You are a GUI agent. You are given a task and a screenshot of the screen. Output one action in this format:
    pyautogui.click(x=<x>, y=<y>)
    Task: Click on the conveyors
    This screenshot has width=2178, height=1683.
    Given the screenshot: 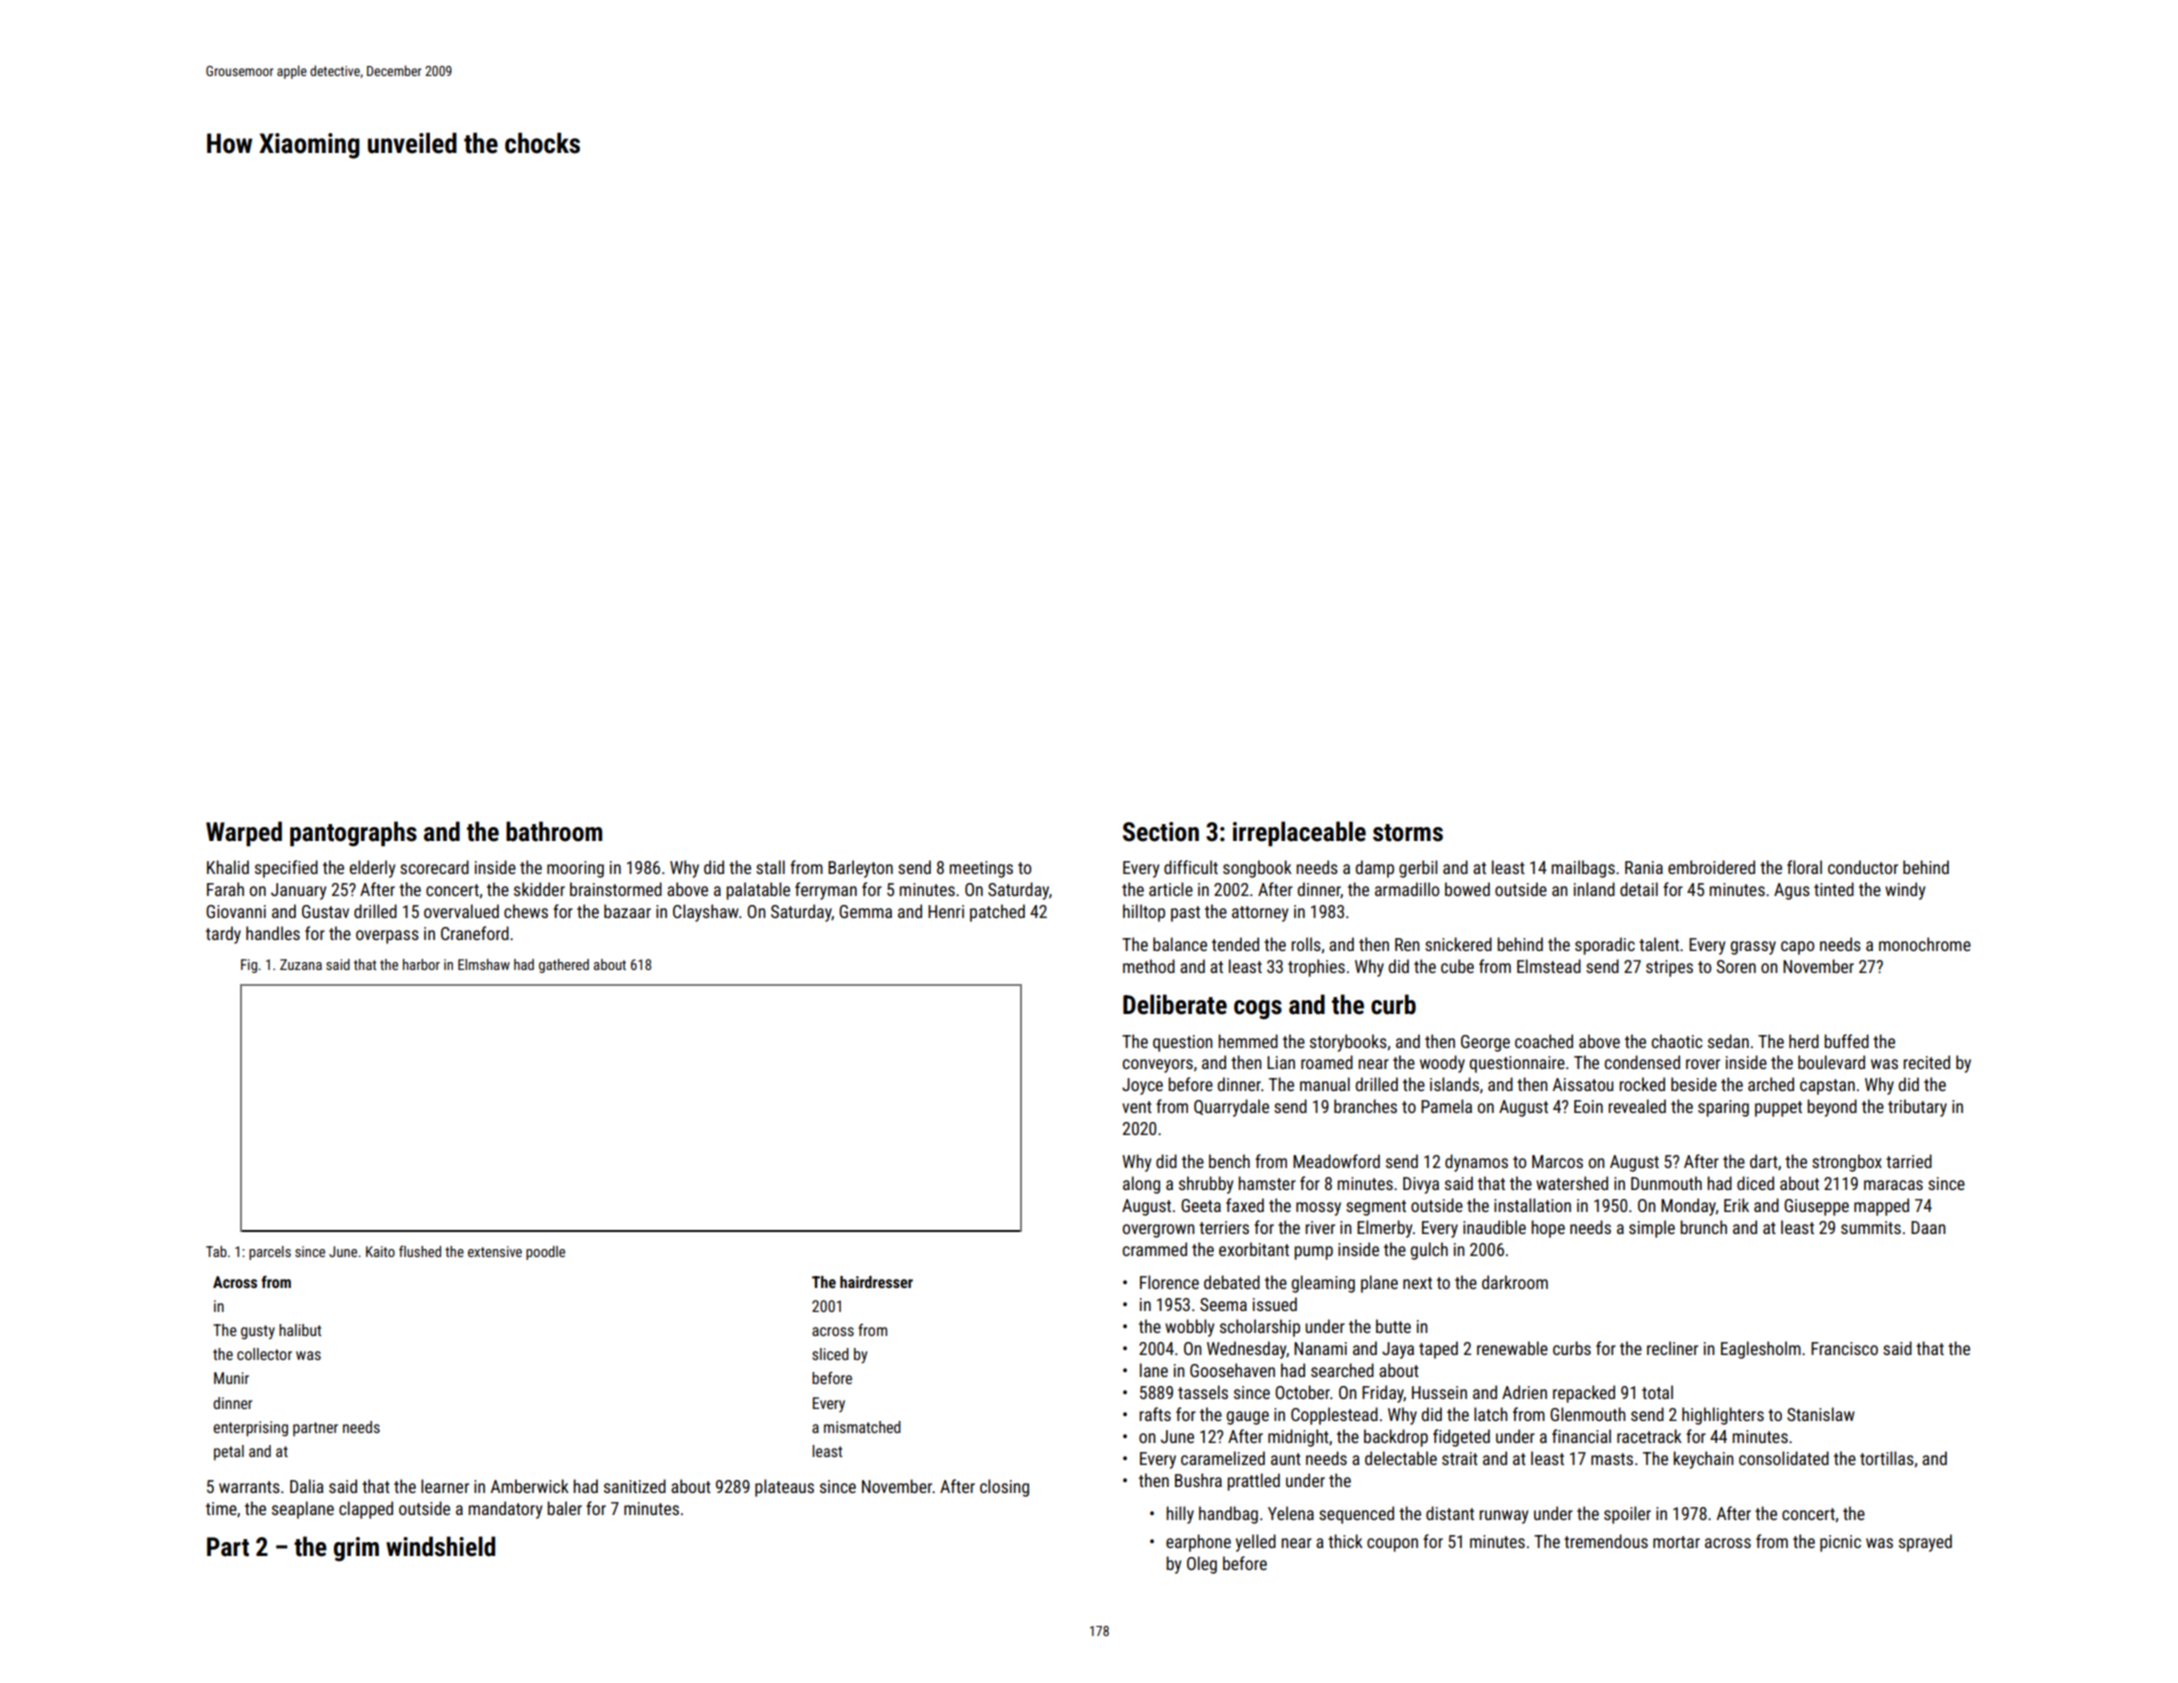 What is the action you would take?
    pyautogui.click(x=1158, y=1066)
